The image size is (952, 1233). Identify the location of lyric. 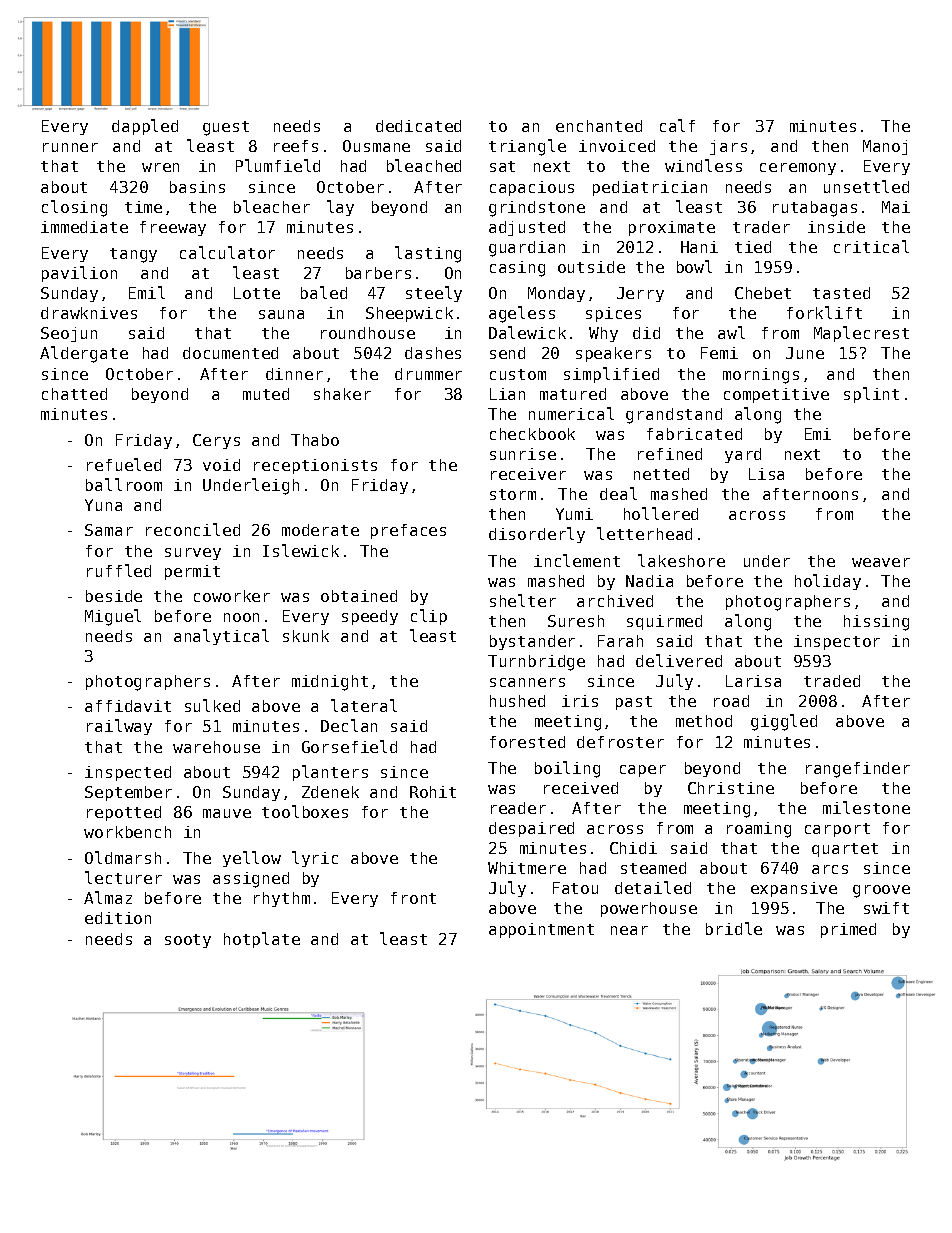
(315, 859).
